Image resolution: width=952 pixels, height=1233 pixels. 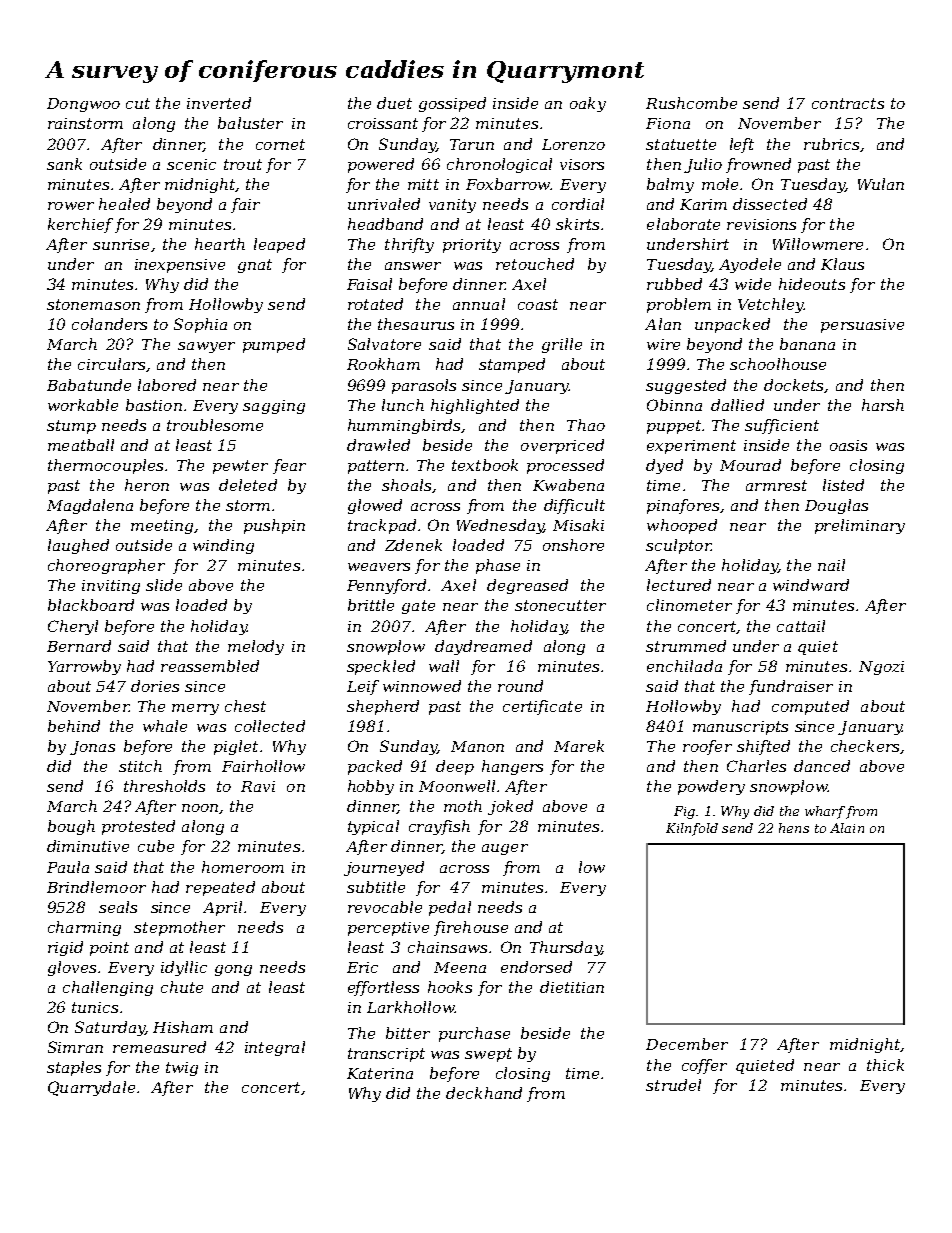 What do you see at coordinates (256, 647) in the page?
I see `melody` at bounding box center [256, 647].
